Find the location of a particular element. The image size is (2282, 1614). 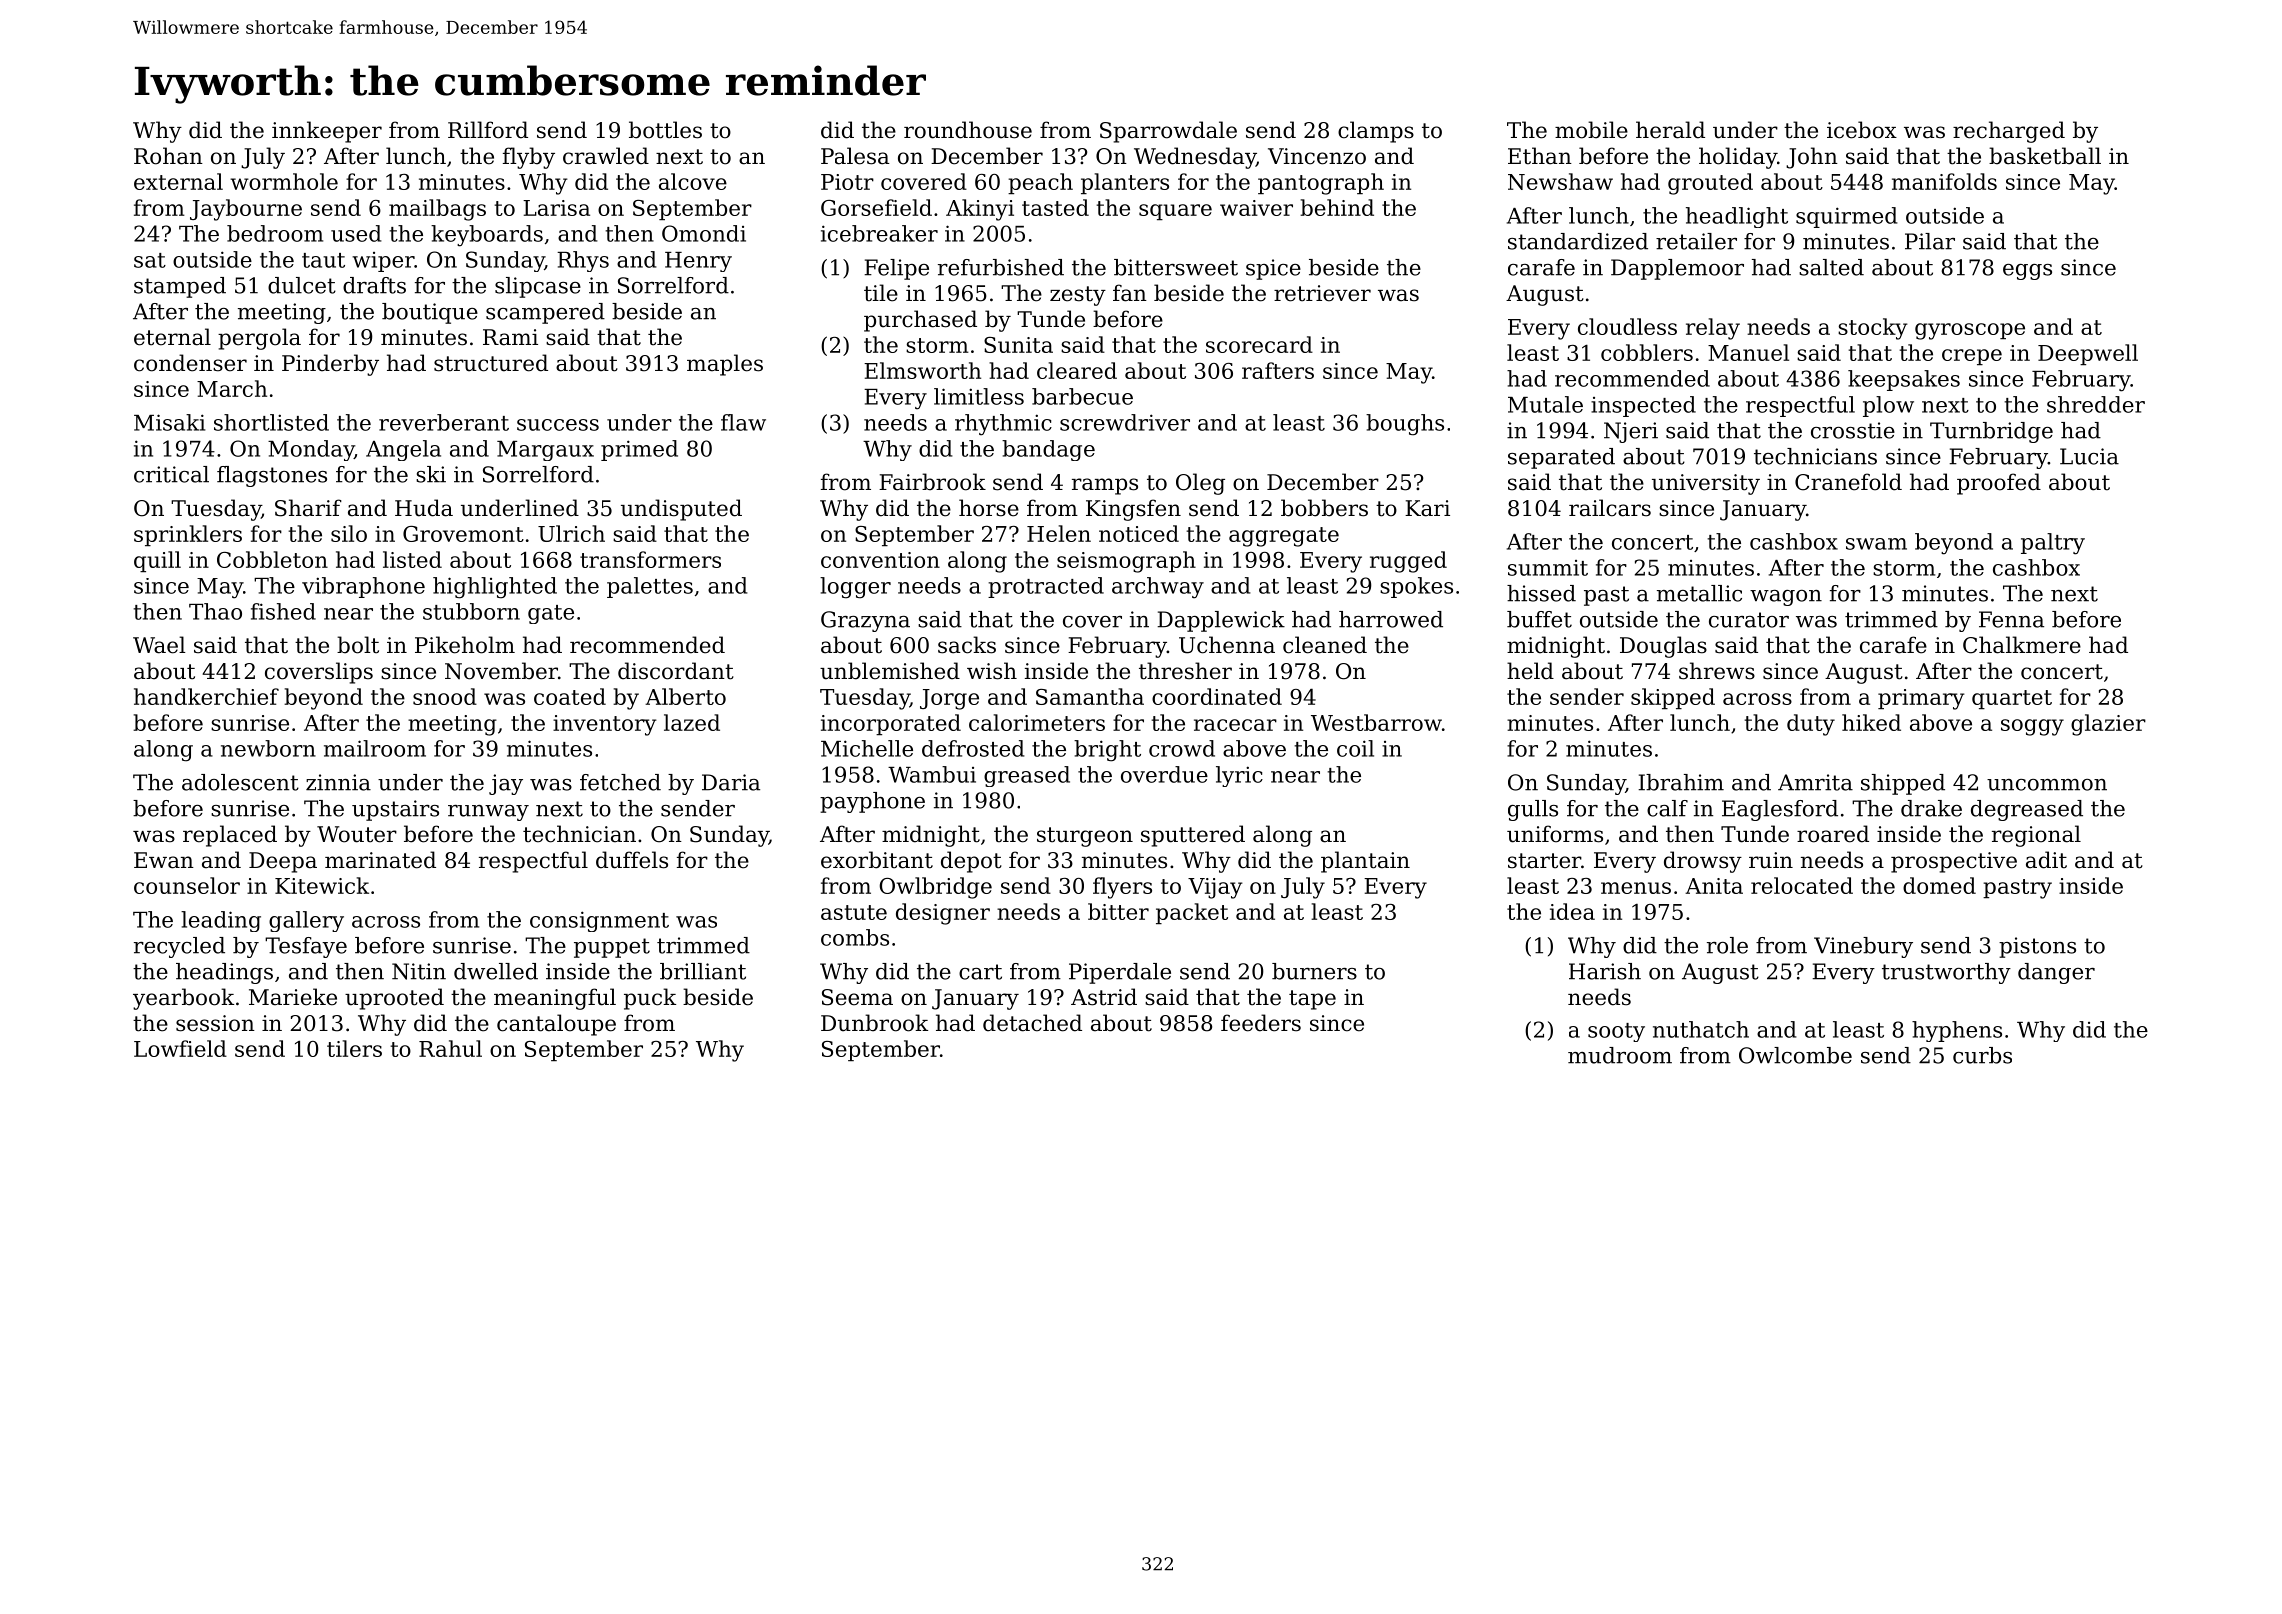

starter is located at coordinates (1544, 861).
